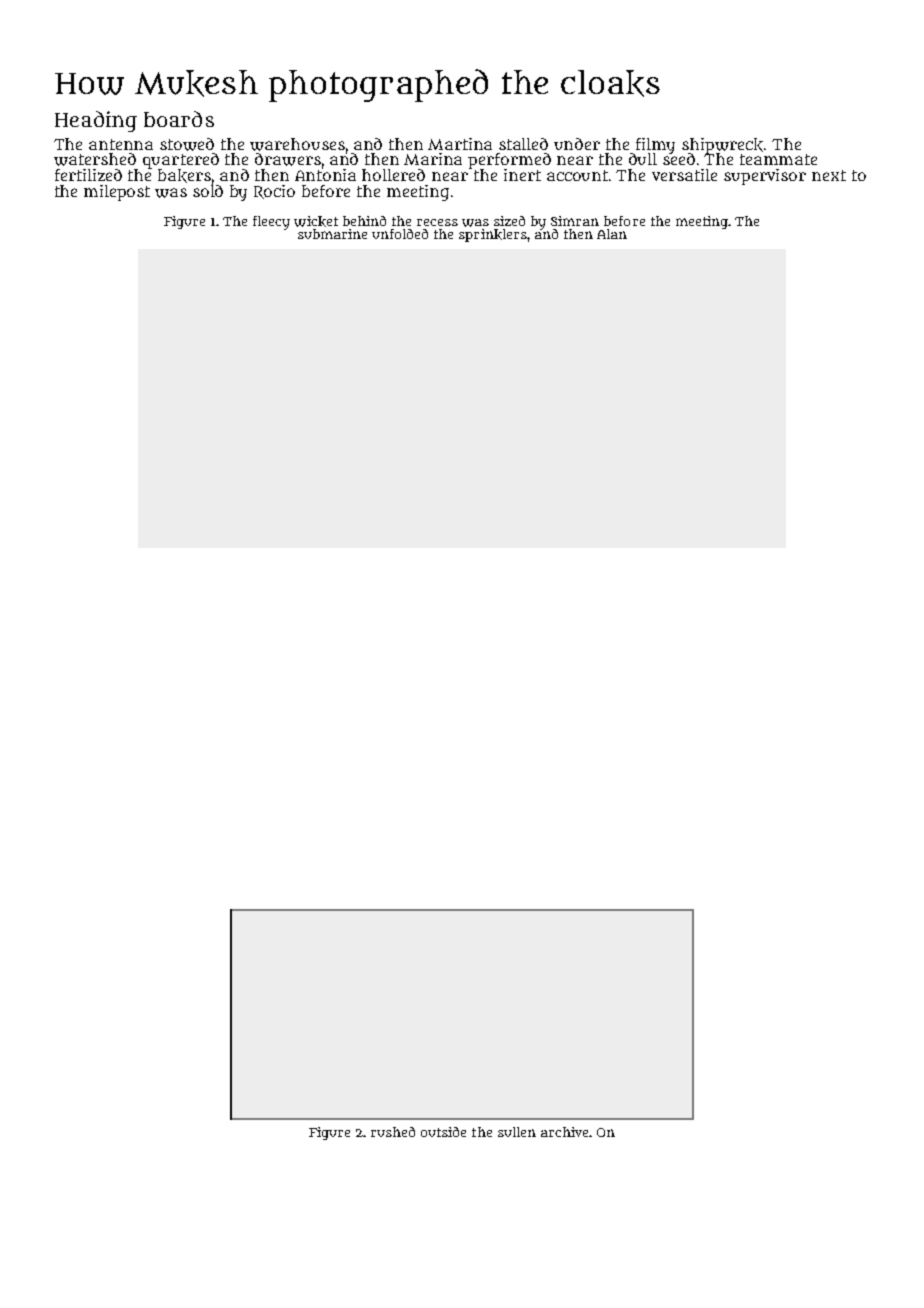  I want to click on Heading, so click(96, 121).
